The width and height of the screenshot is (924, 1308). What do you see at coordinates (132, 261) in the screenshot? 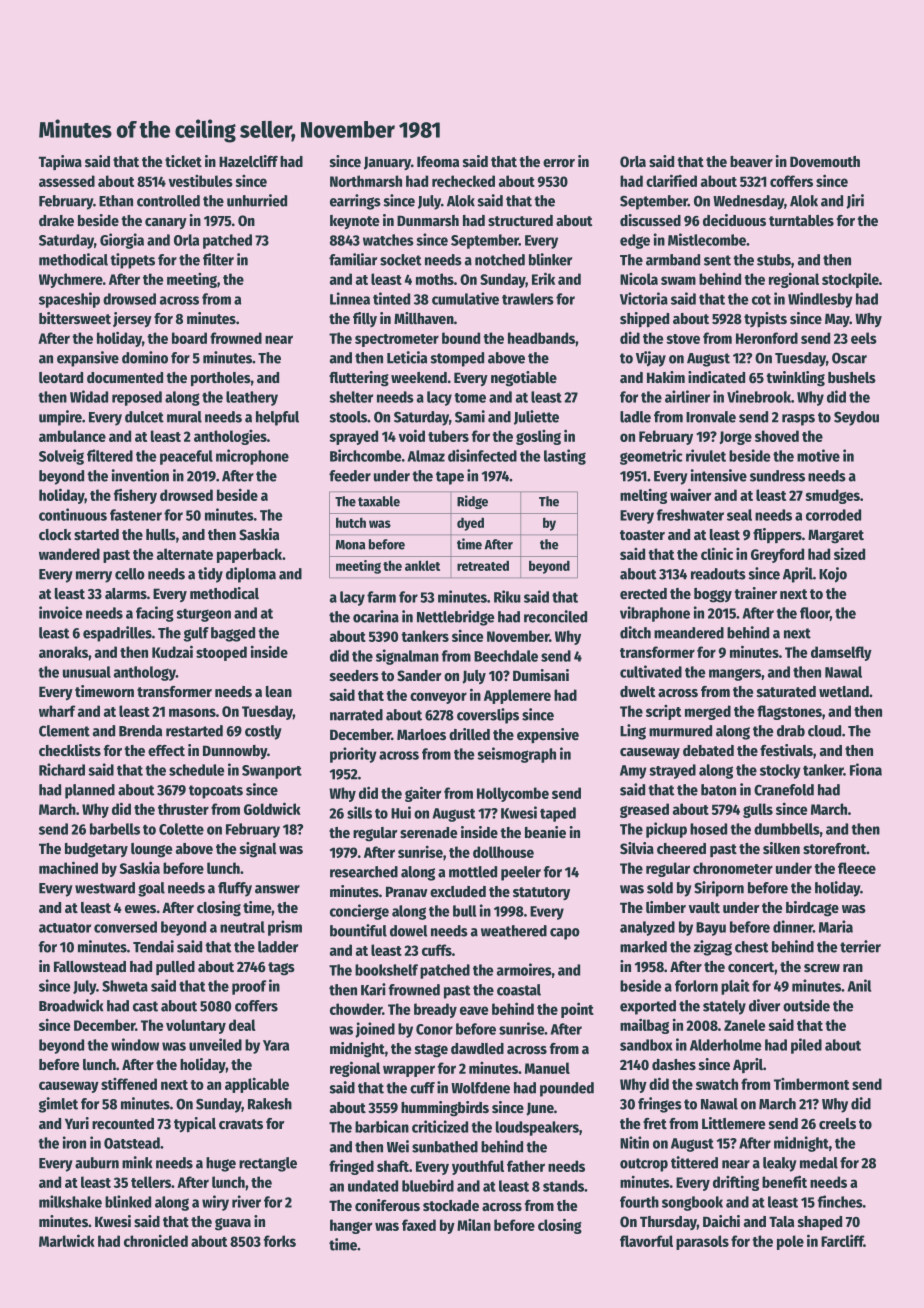
I see `tippets` at bounding box center [132, 261].
